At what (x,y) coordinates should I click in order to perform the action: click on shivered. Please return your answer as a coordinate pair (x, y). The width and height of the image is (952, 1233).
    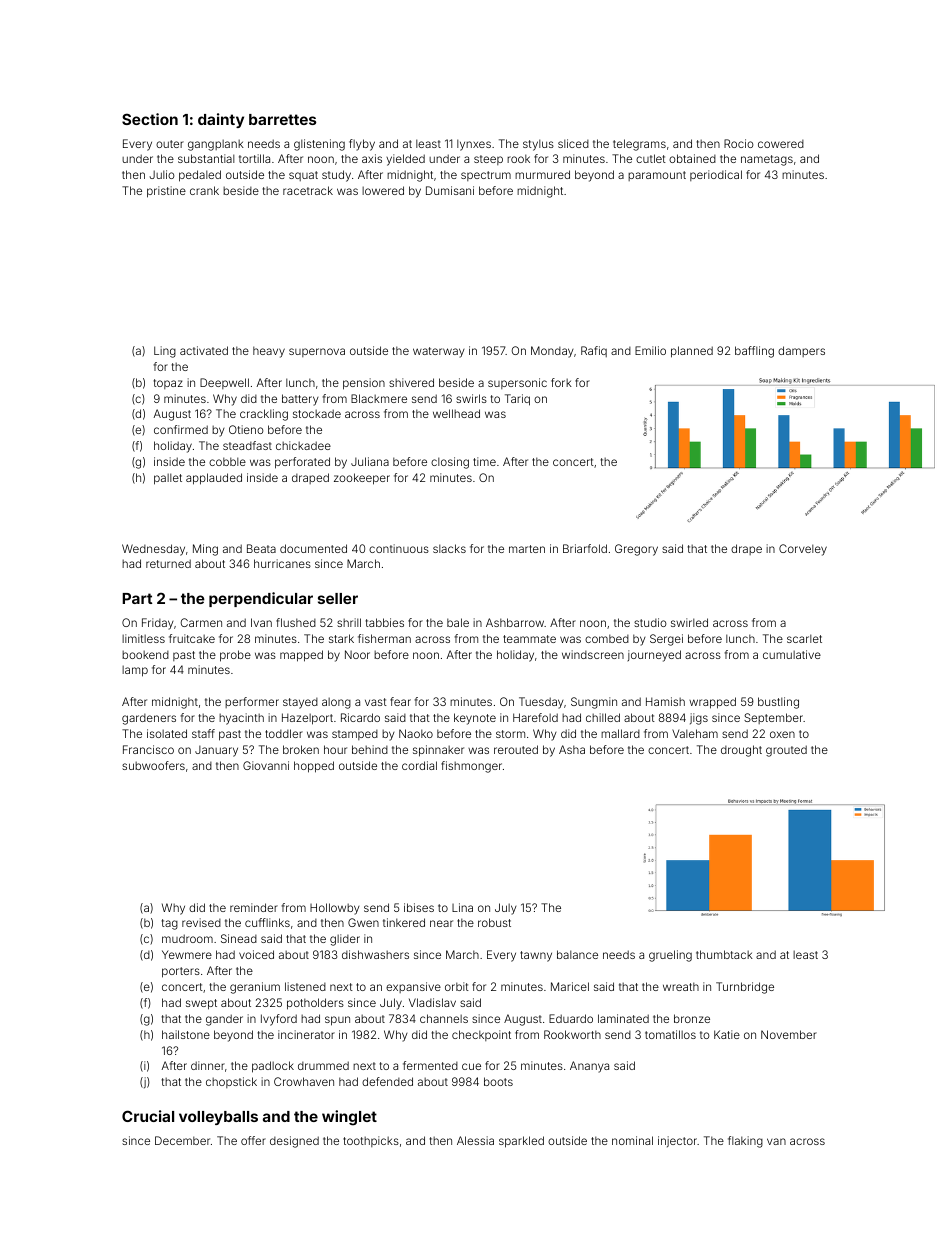
    Looking at the image, I should click on (411, 382).
